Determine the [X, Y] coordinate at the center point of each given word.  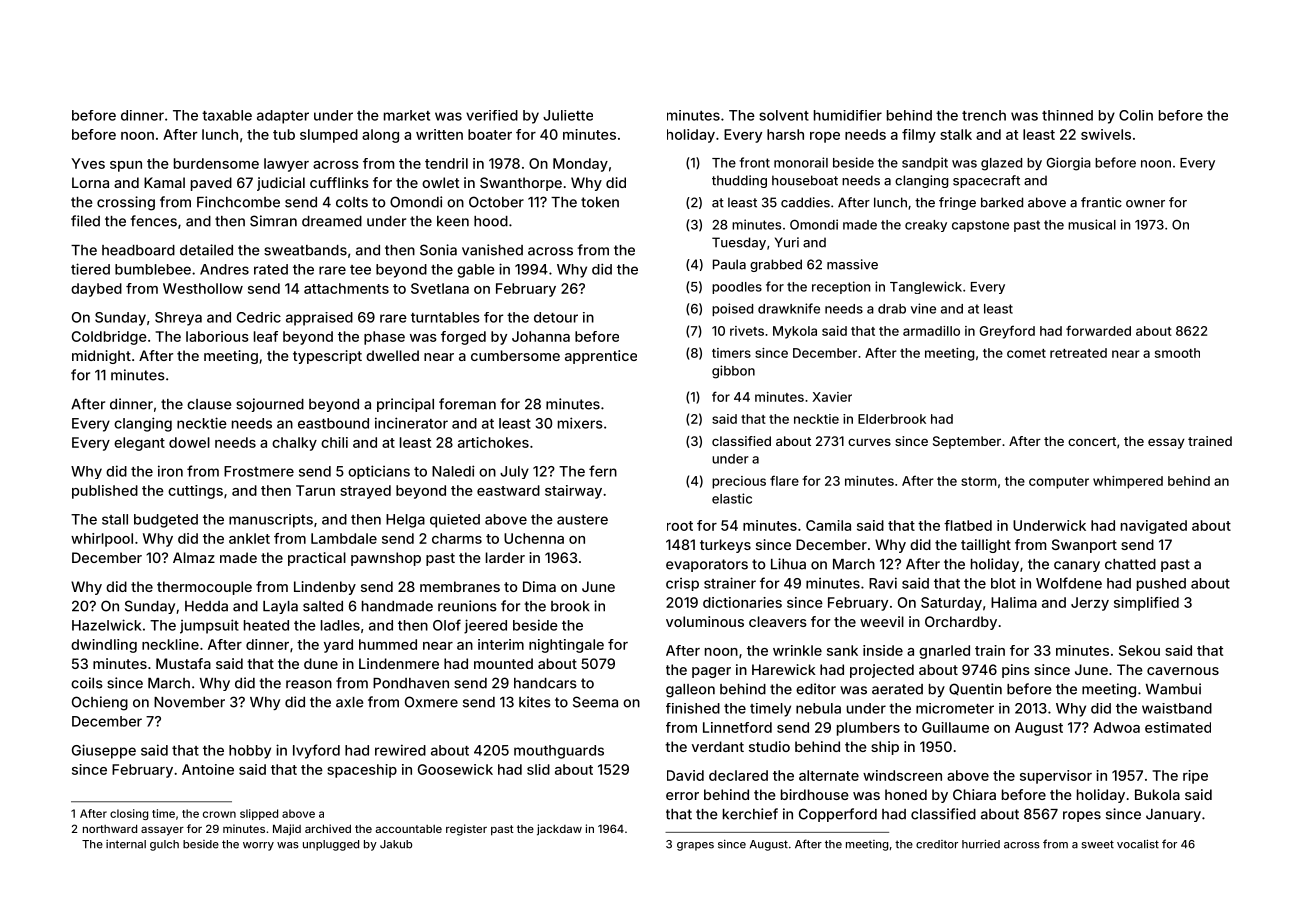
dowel [189, 442]
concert [1092, 441]
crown [219, 814]
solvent [784, 115]
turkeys [725, 546]
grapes [695, 846]
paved [211, 184]
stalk [956, 134]
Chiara [974, 794]
